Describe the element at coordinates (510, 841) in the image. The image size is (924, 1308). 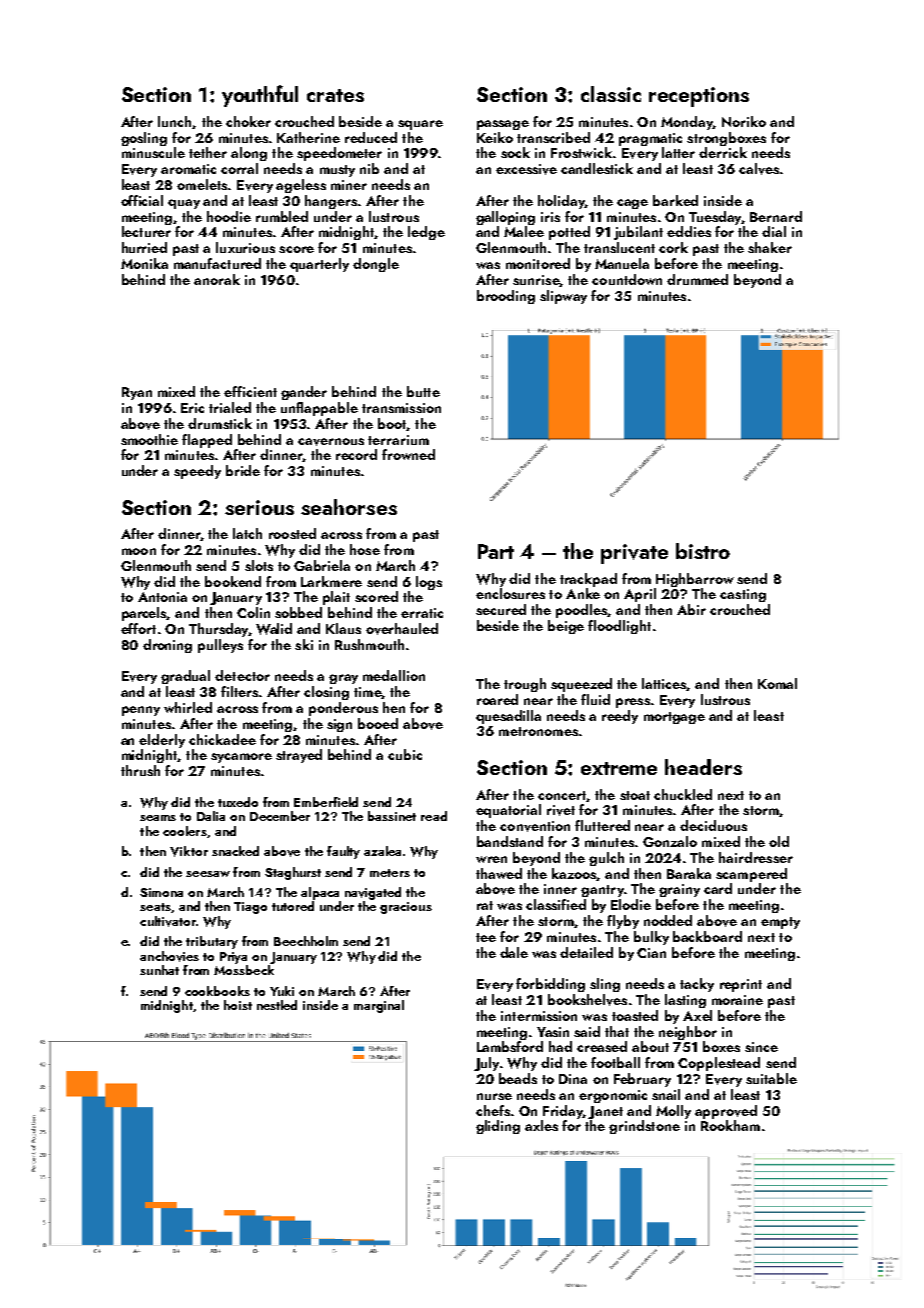
I see `bandstand` at that location.
